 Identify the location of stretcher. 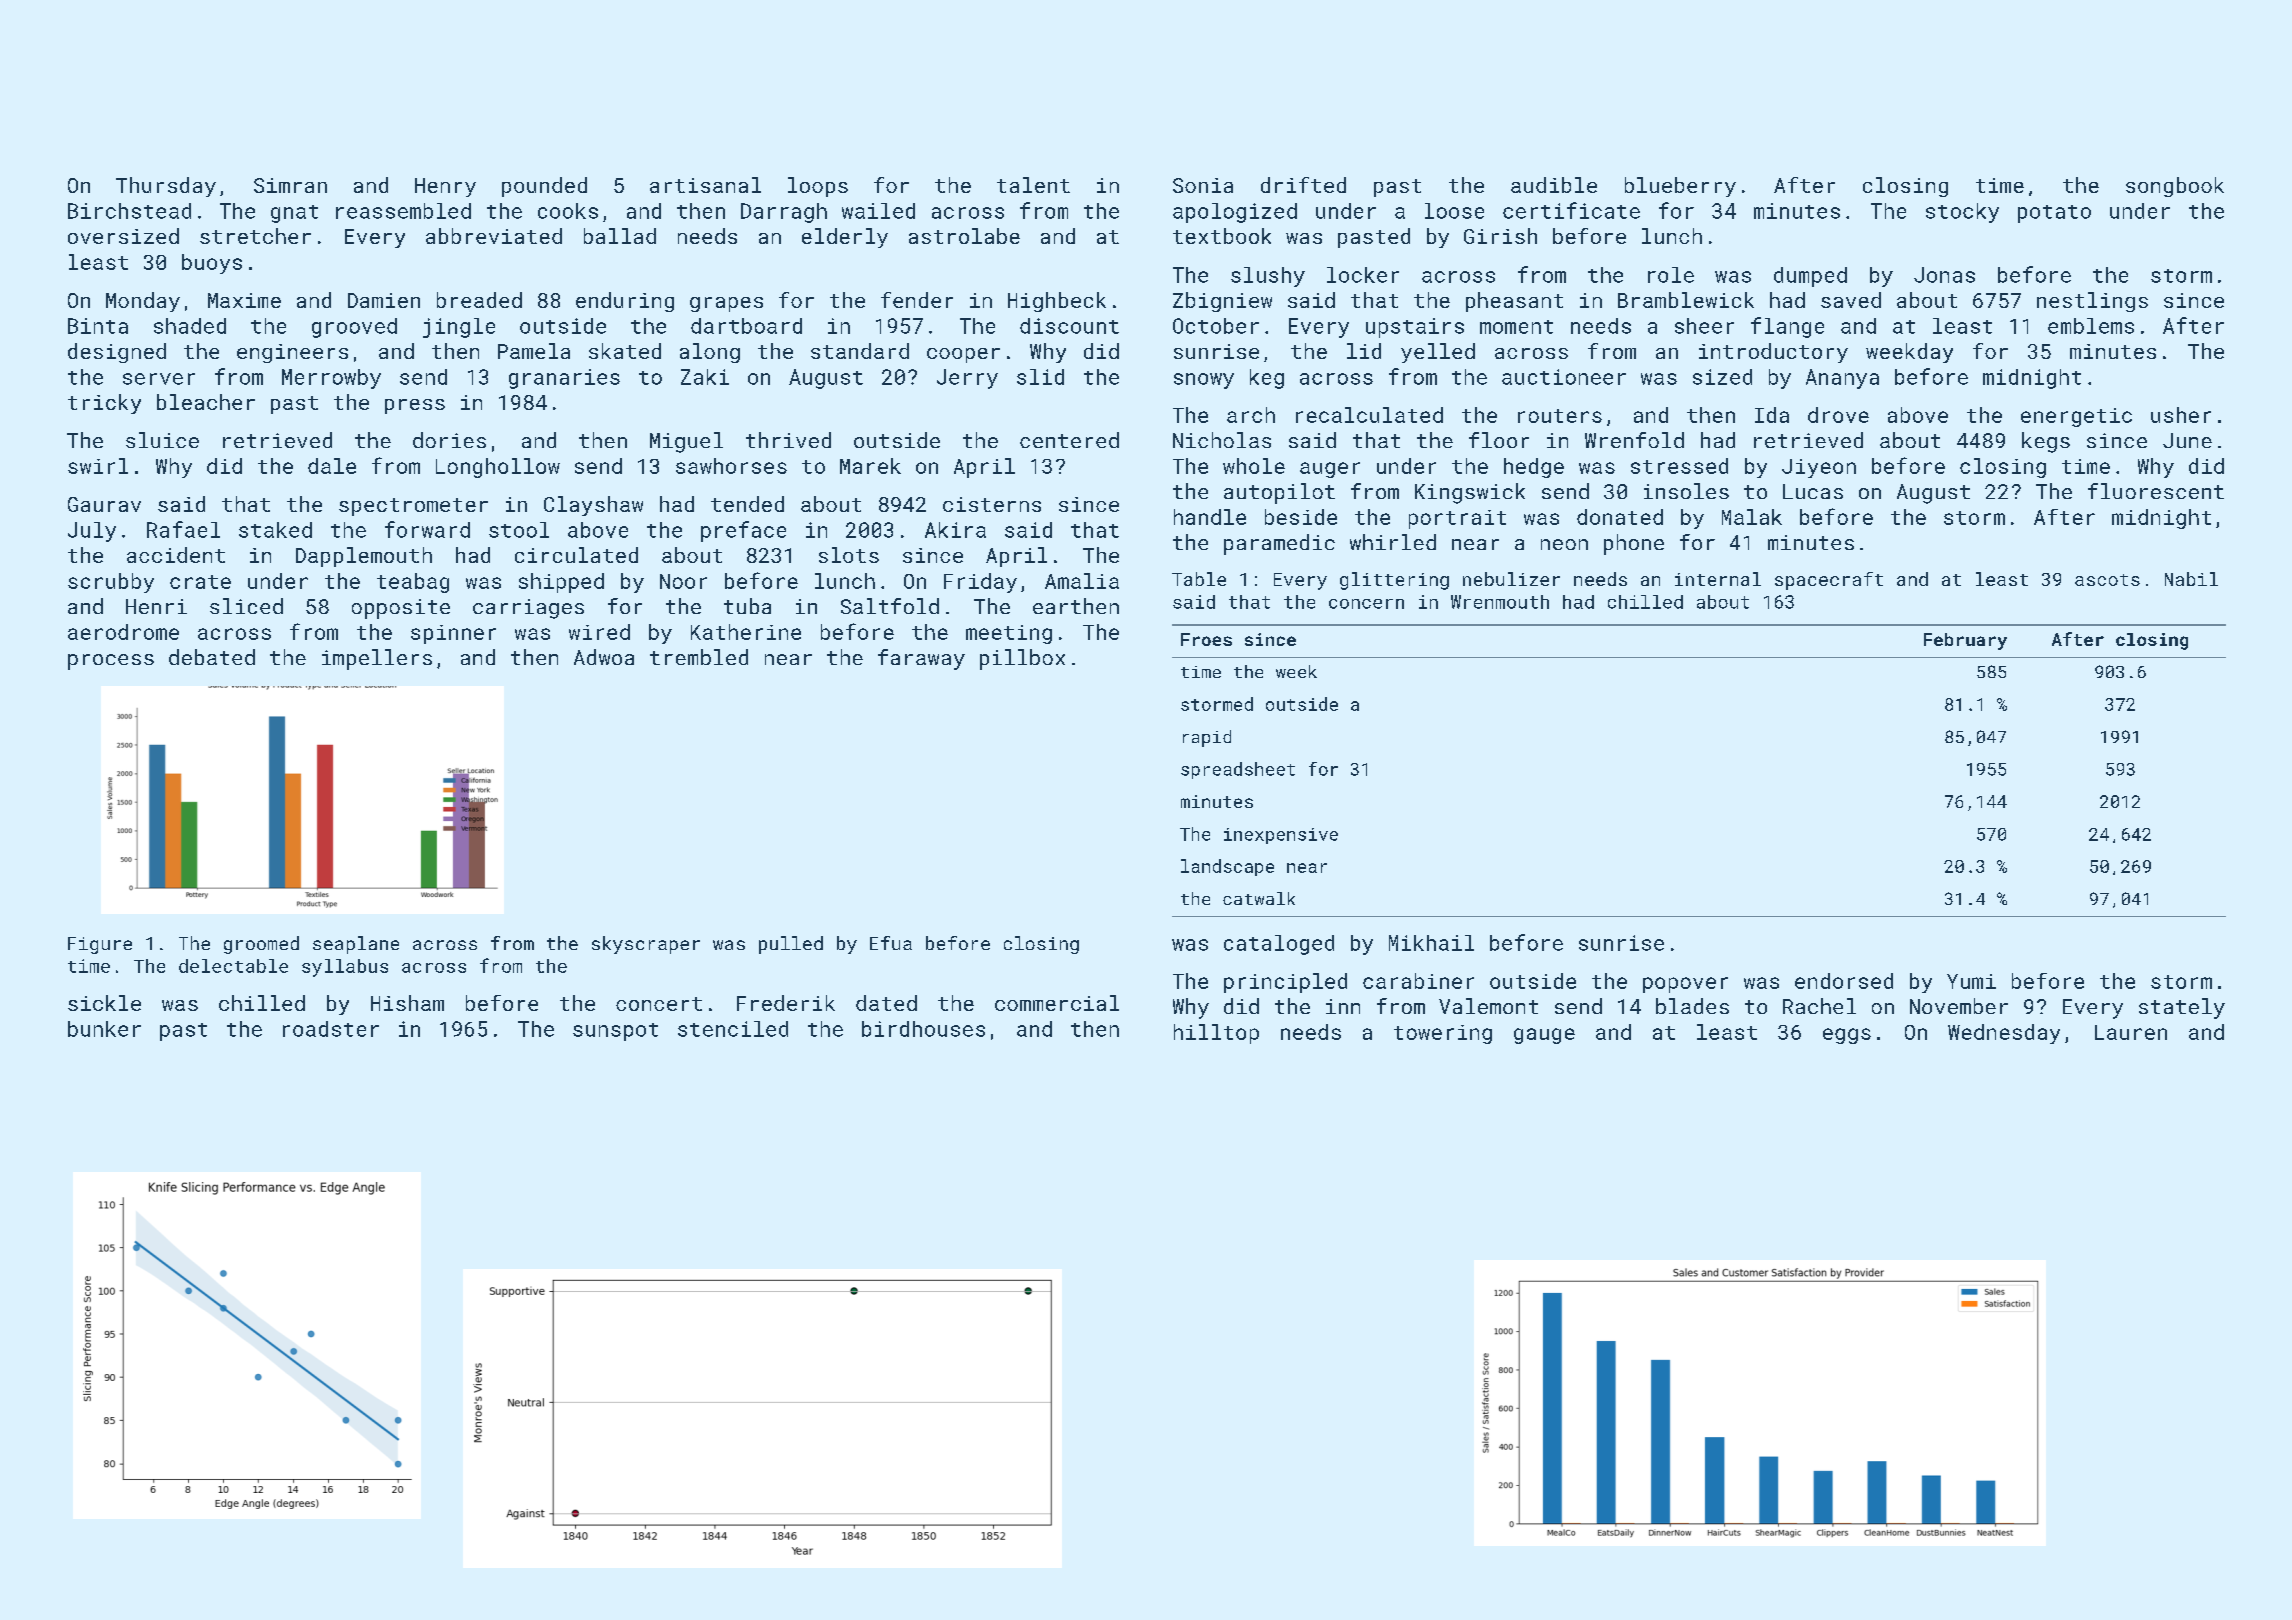
(255, 236).
